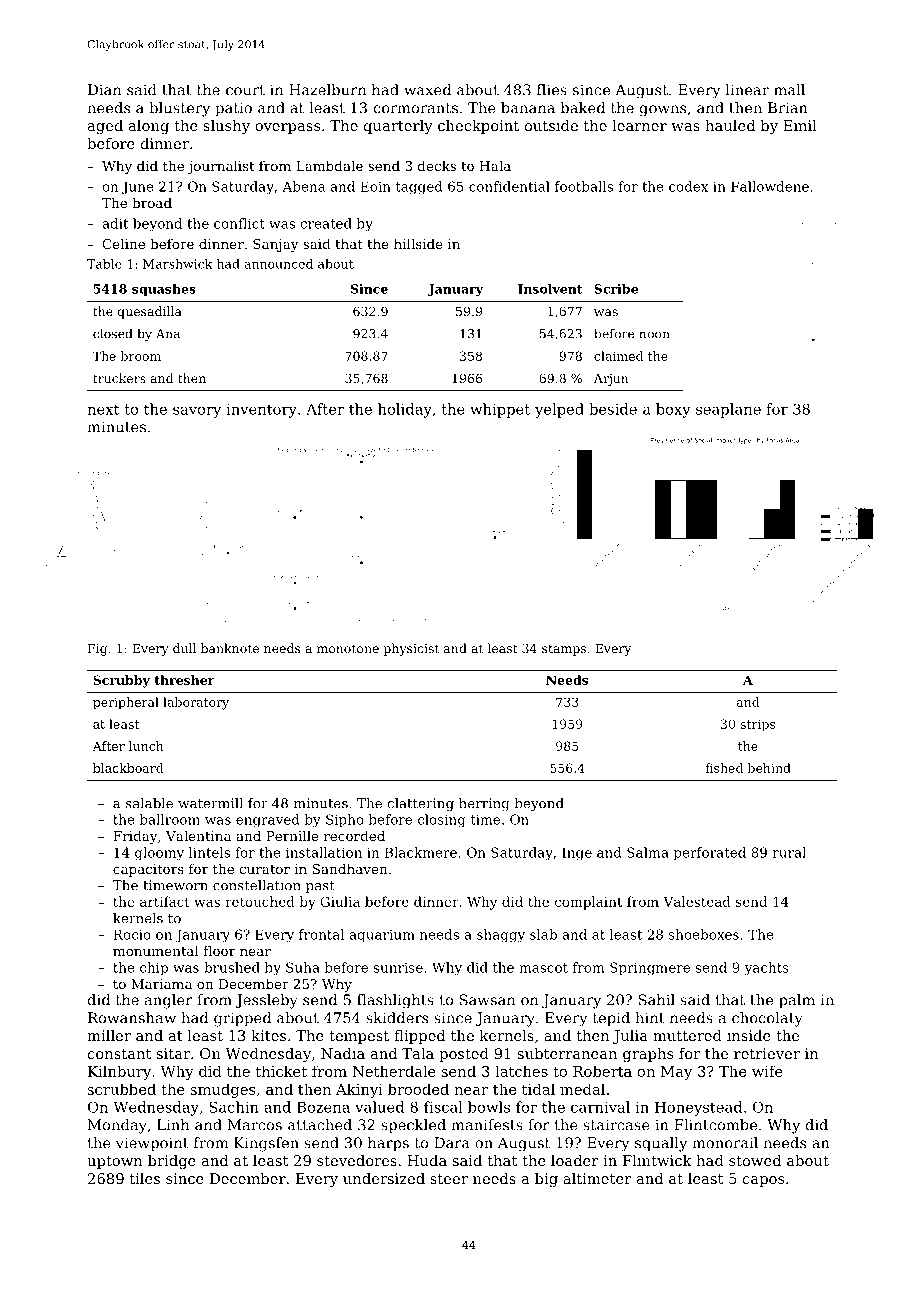 The width and height of the document is (924, 1308). I want to click on Kingsfen, so click(266, 1144).
